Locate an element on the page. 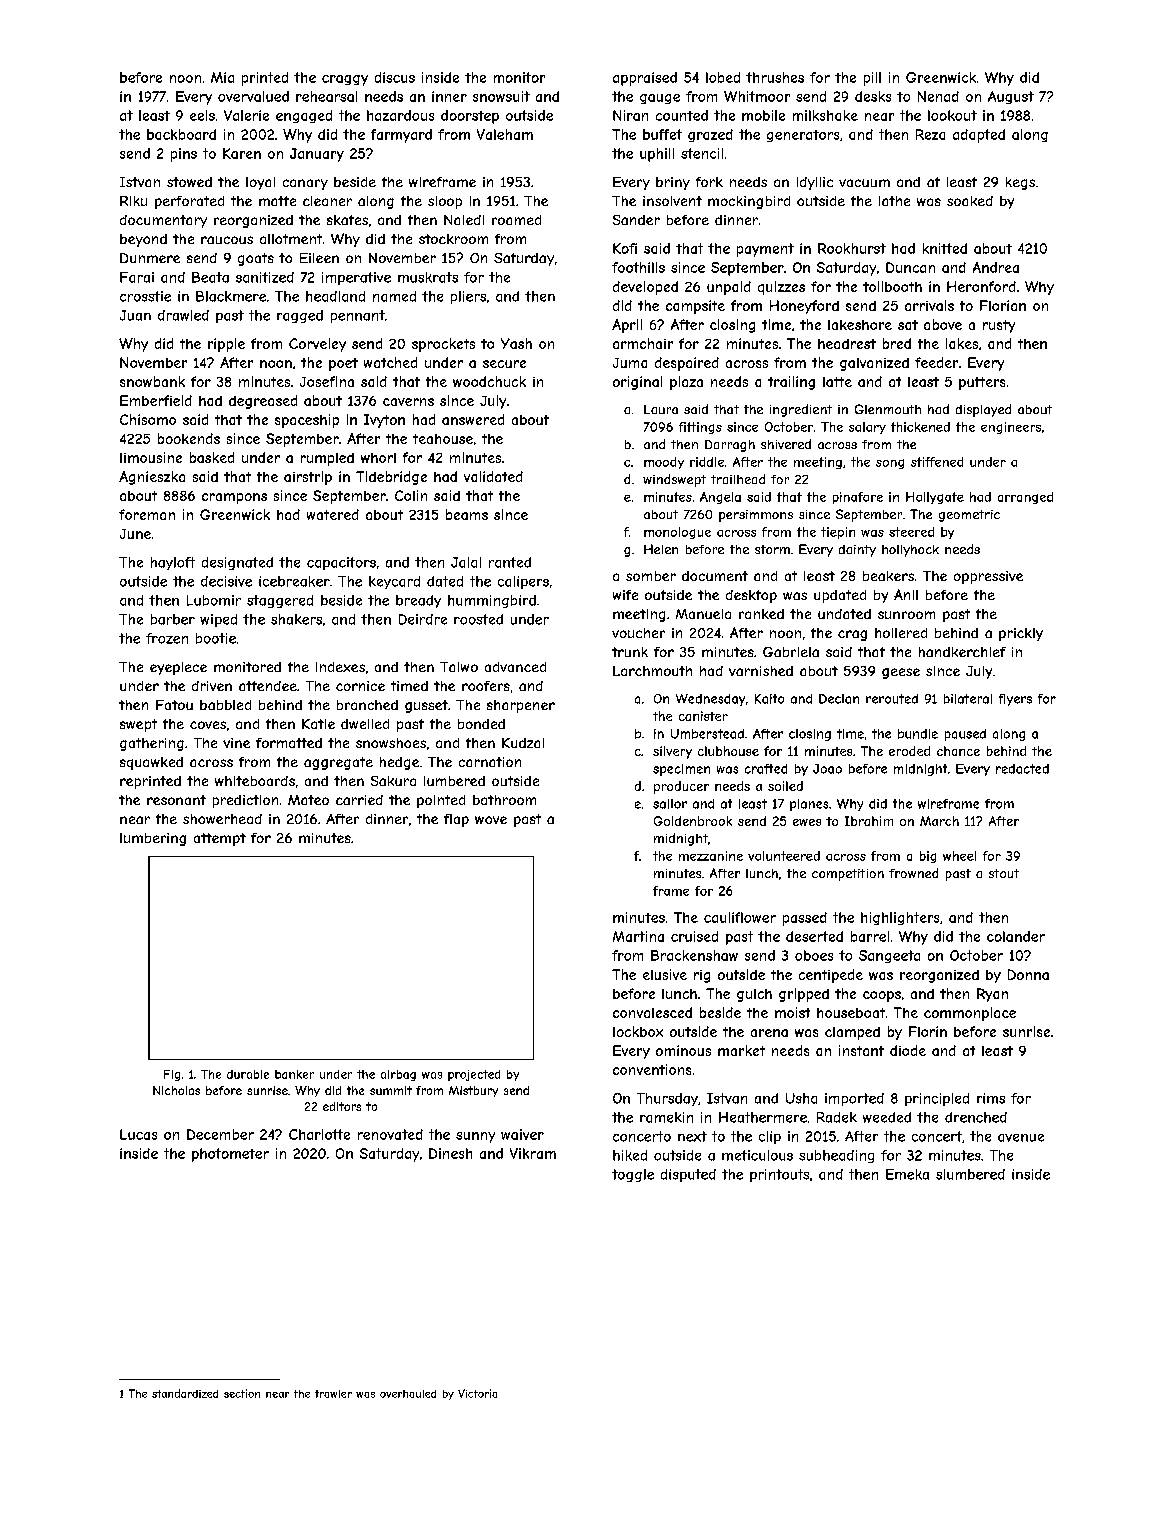  snowsuit is located at coordinates (501, 96).
